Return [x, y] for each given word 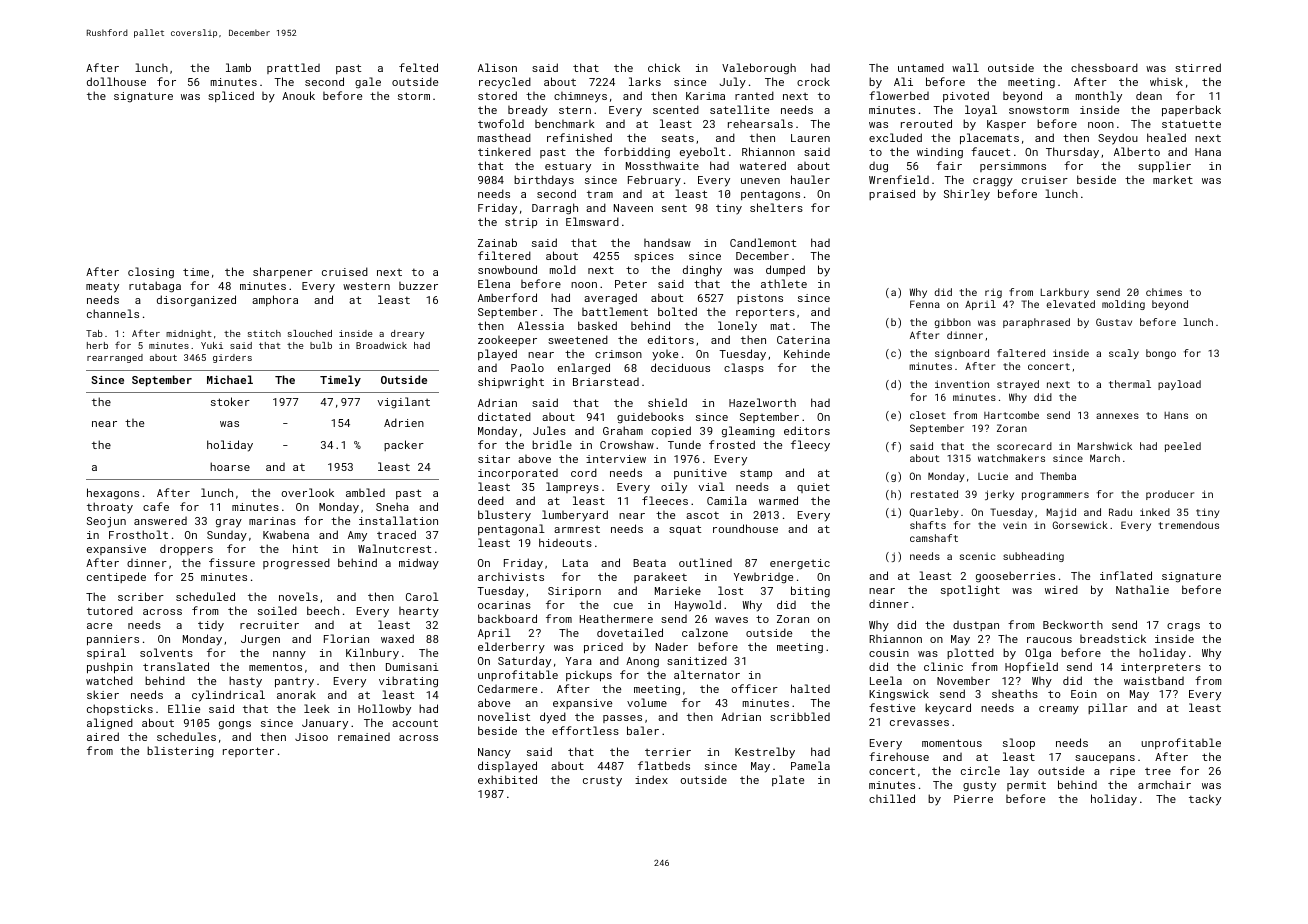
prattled [293, 68]
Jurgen [260, 640]
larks [645, 81]
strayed [1018, 385]
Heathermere [616, 618]
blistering [180, 752]
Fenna [925, 304]
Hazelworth [762, 402]
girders [232, 358]
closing [151, 273]
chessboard [1104, 67]
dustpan [976, 626]
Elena [494, 283]
